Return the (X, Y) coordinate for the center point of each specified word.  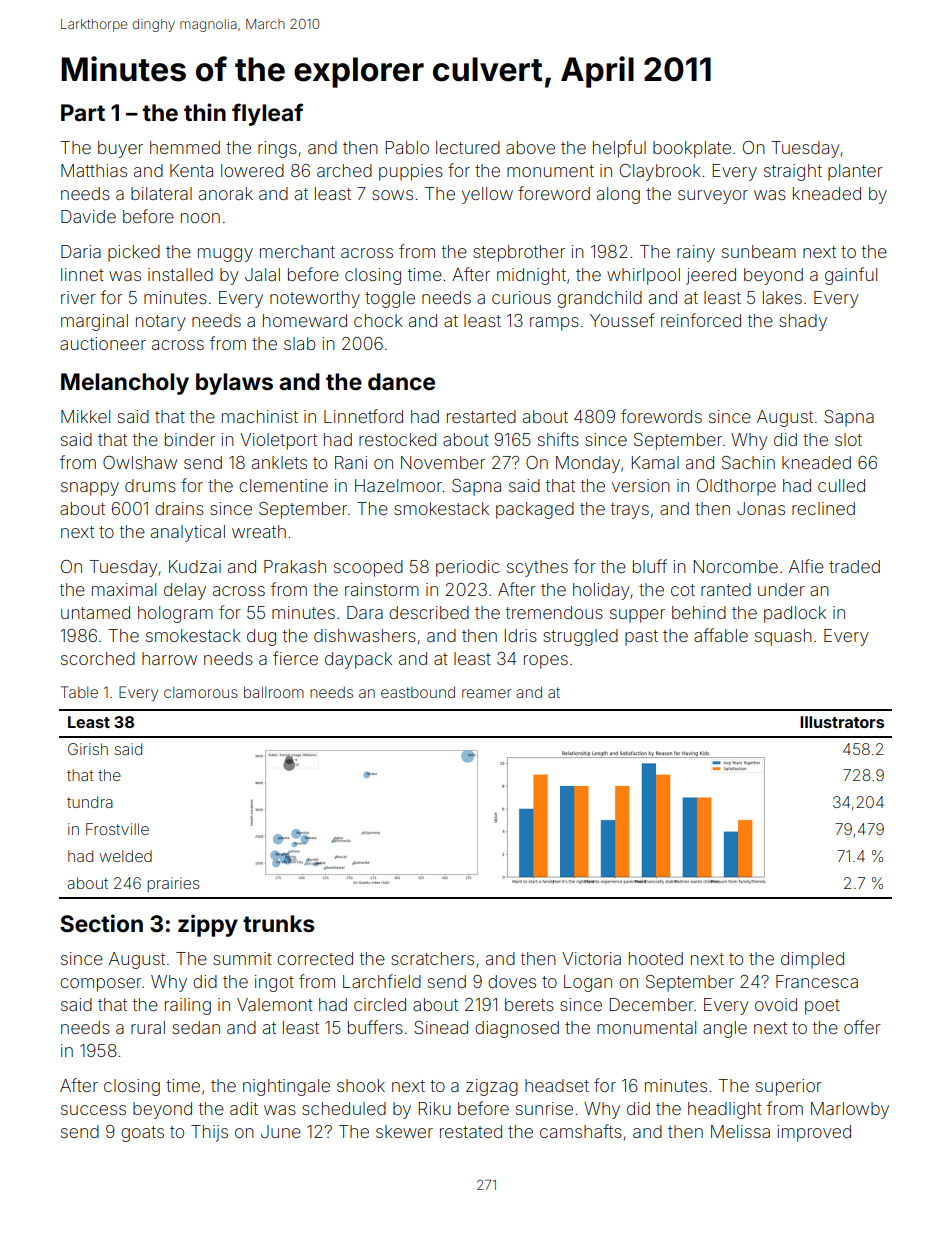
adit (244, 1108)
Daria (81, 251)
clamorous (201, 692)
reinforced (701, 320)
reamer (486, 693)
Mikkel (85, 416)
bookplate (692, 149)
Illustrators (842, 722)
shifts (558, 439)
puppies (411, 172)
